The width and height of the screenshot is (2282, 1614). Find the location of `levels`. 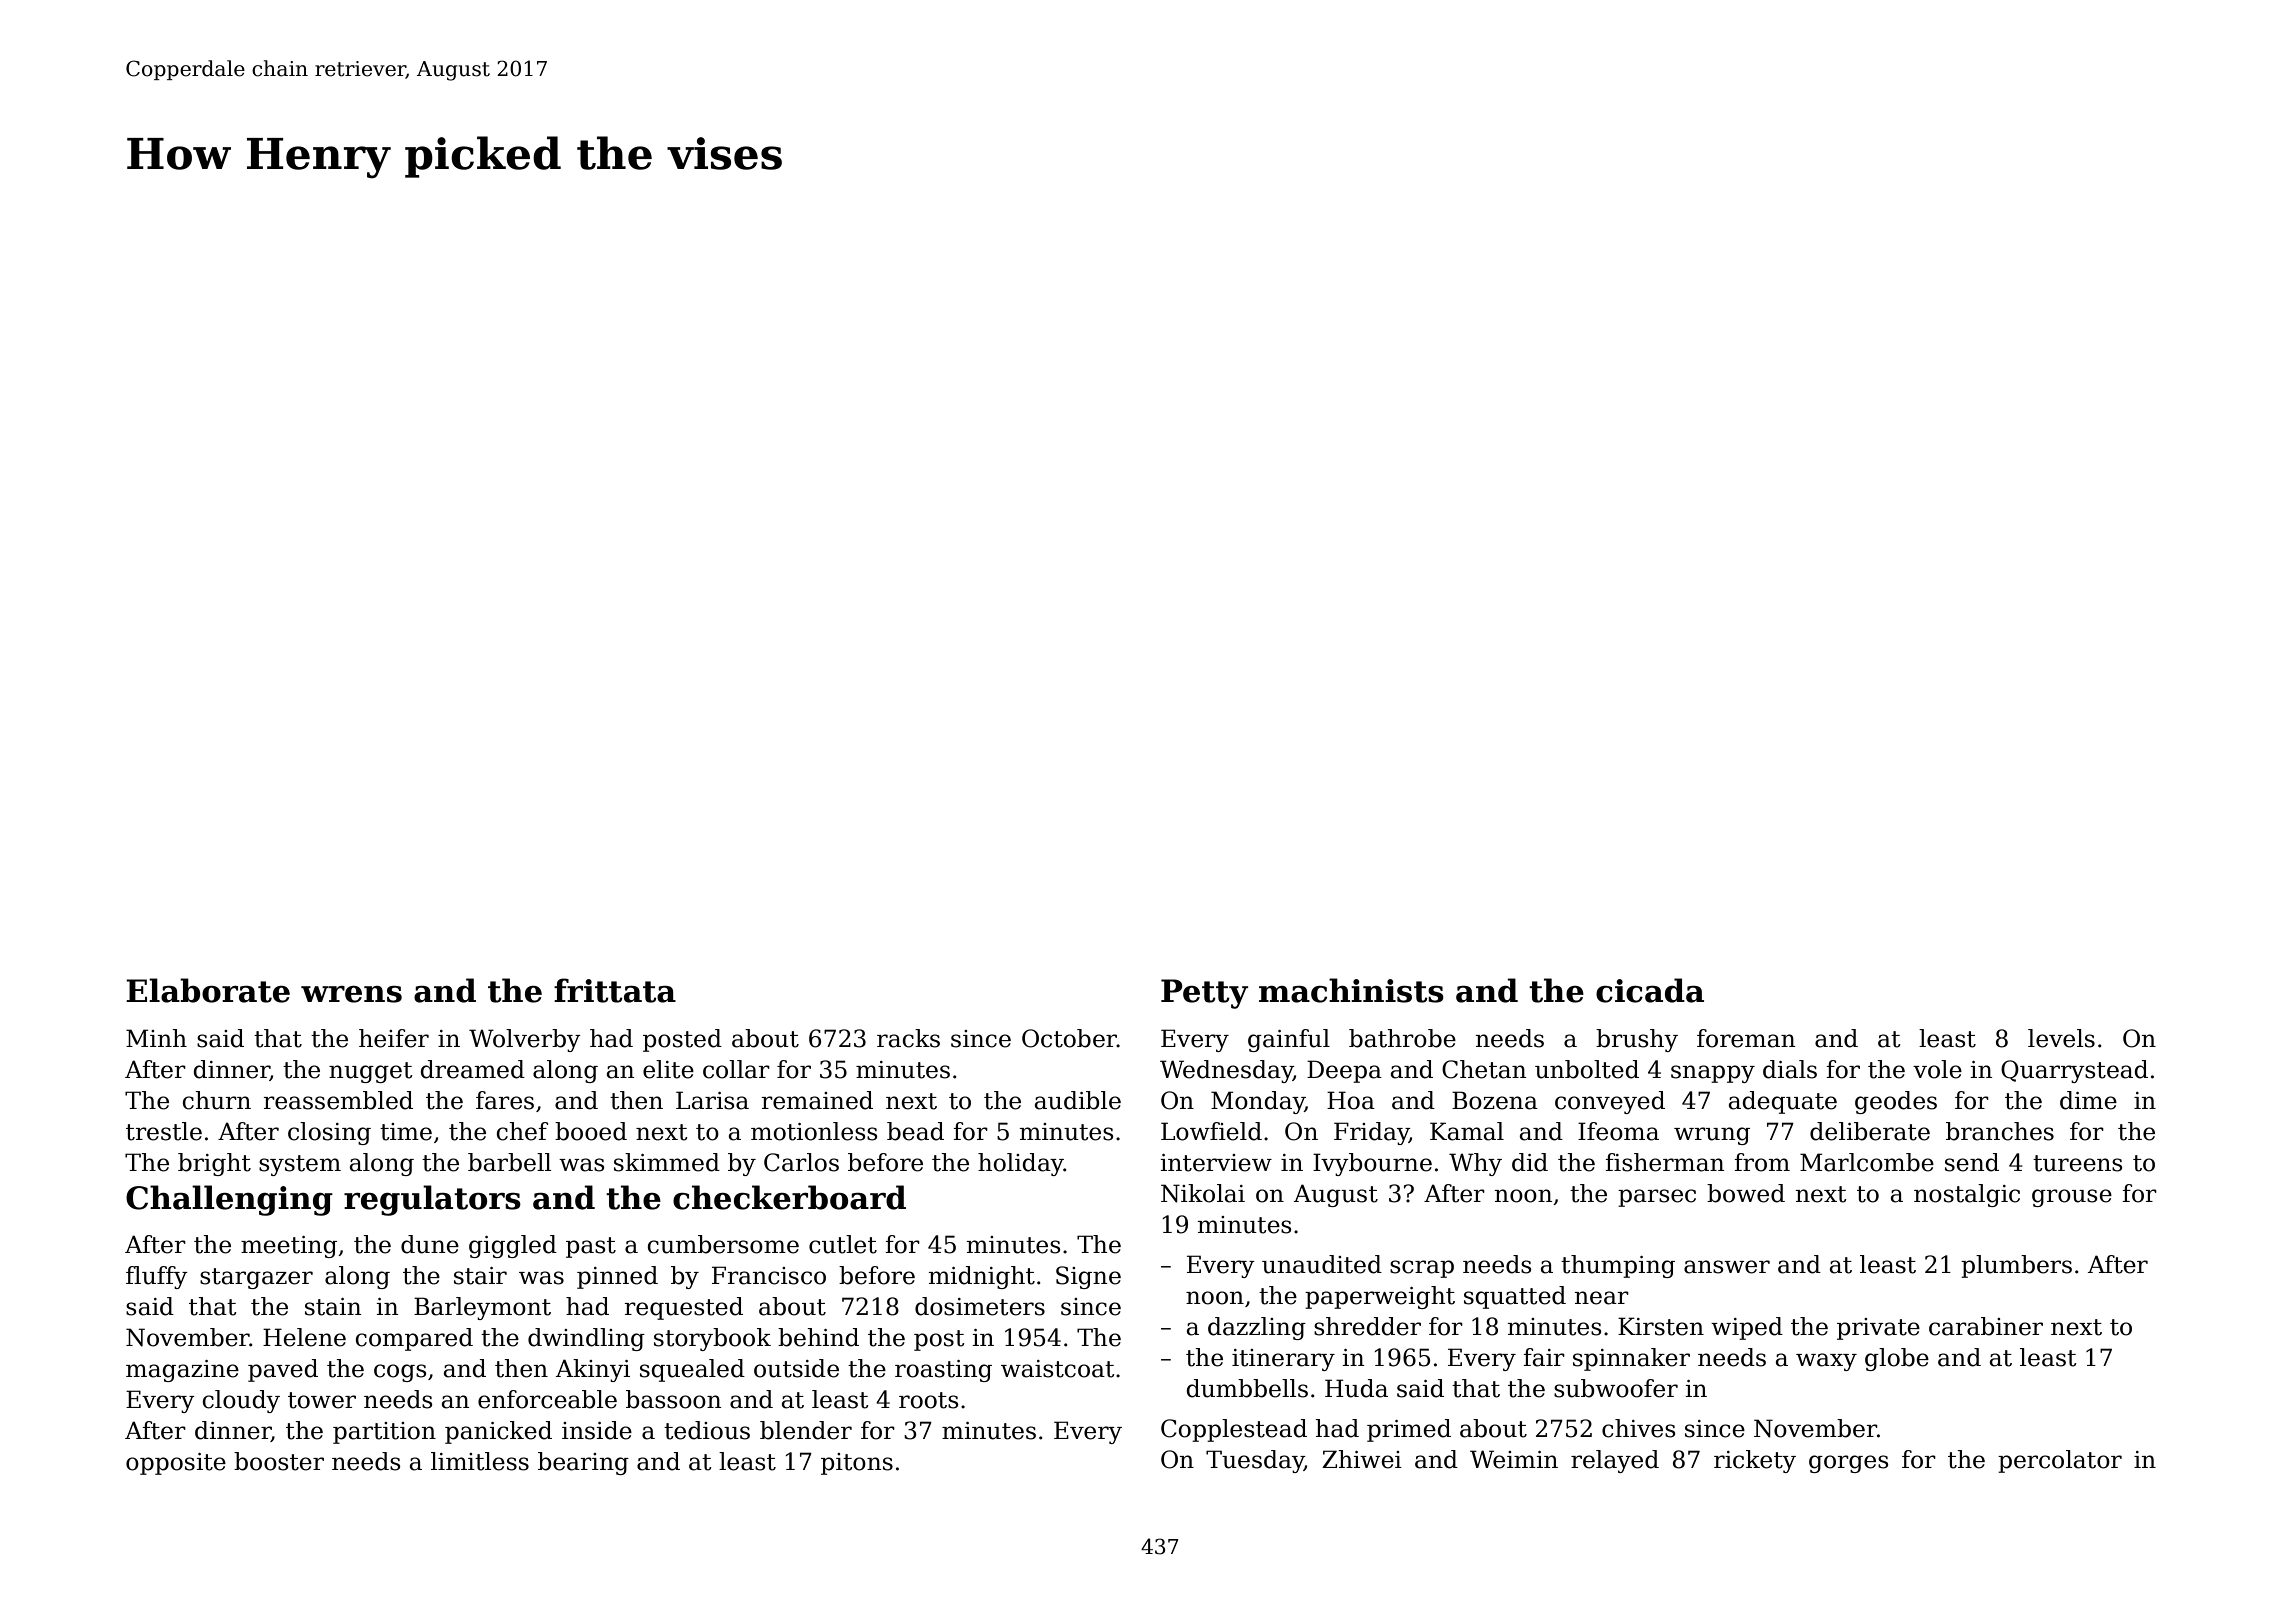

levels is located at coordinates (2061, 1038).
